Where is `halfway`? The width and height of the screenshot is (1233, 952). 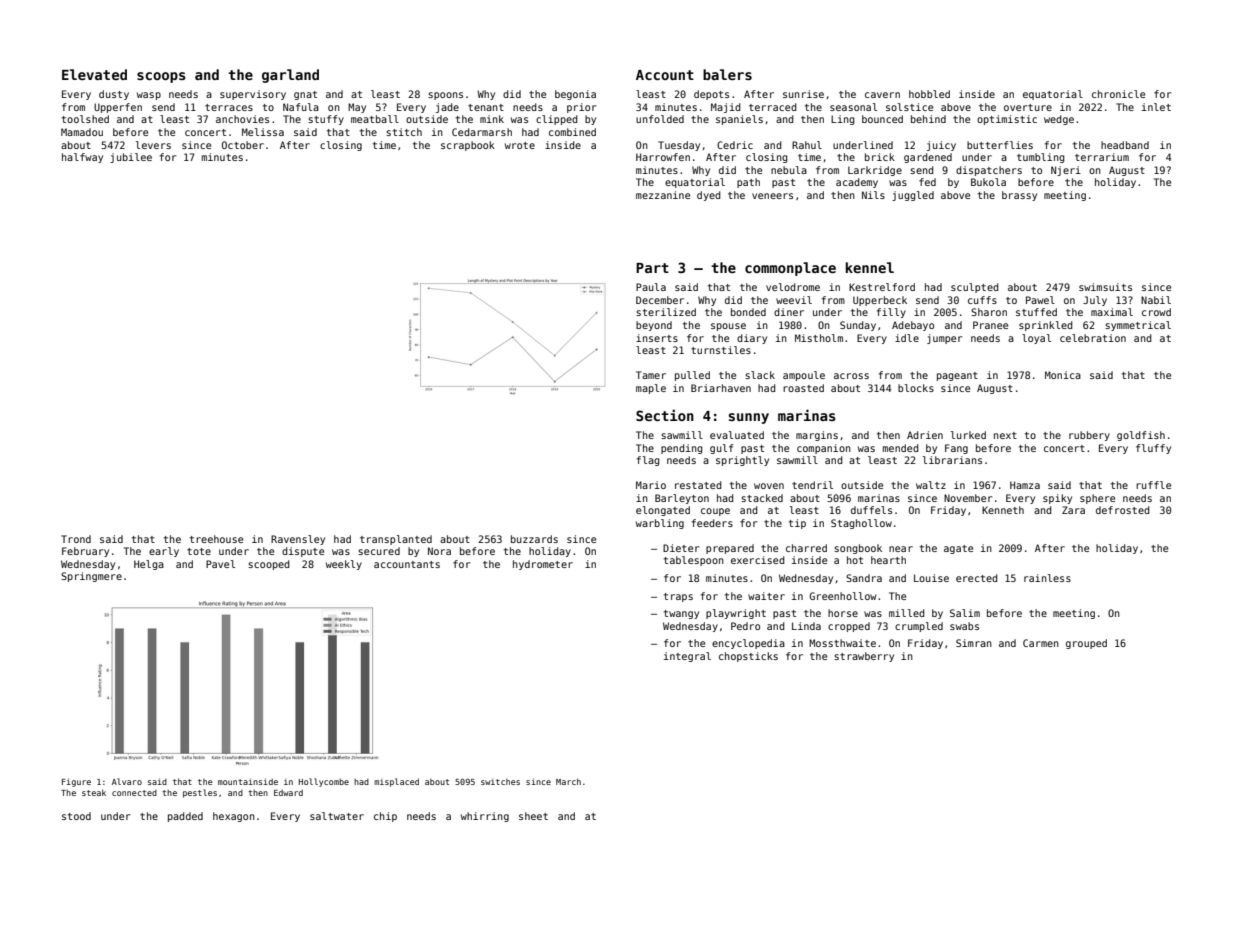
halfway is located at coordinates (82, 158).
